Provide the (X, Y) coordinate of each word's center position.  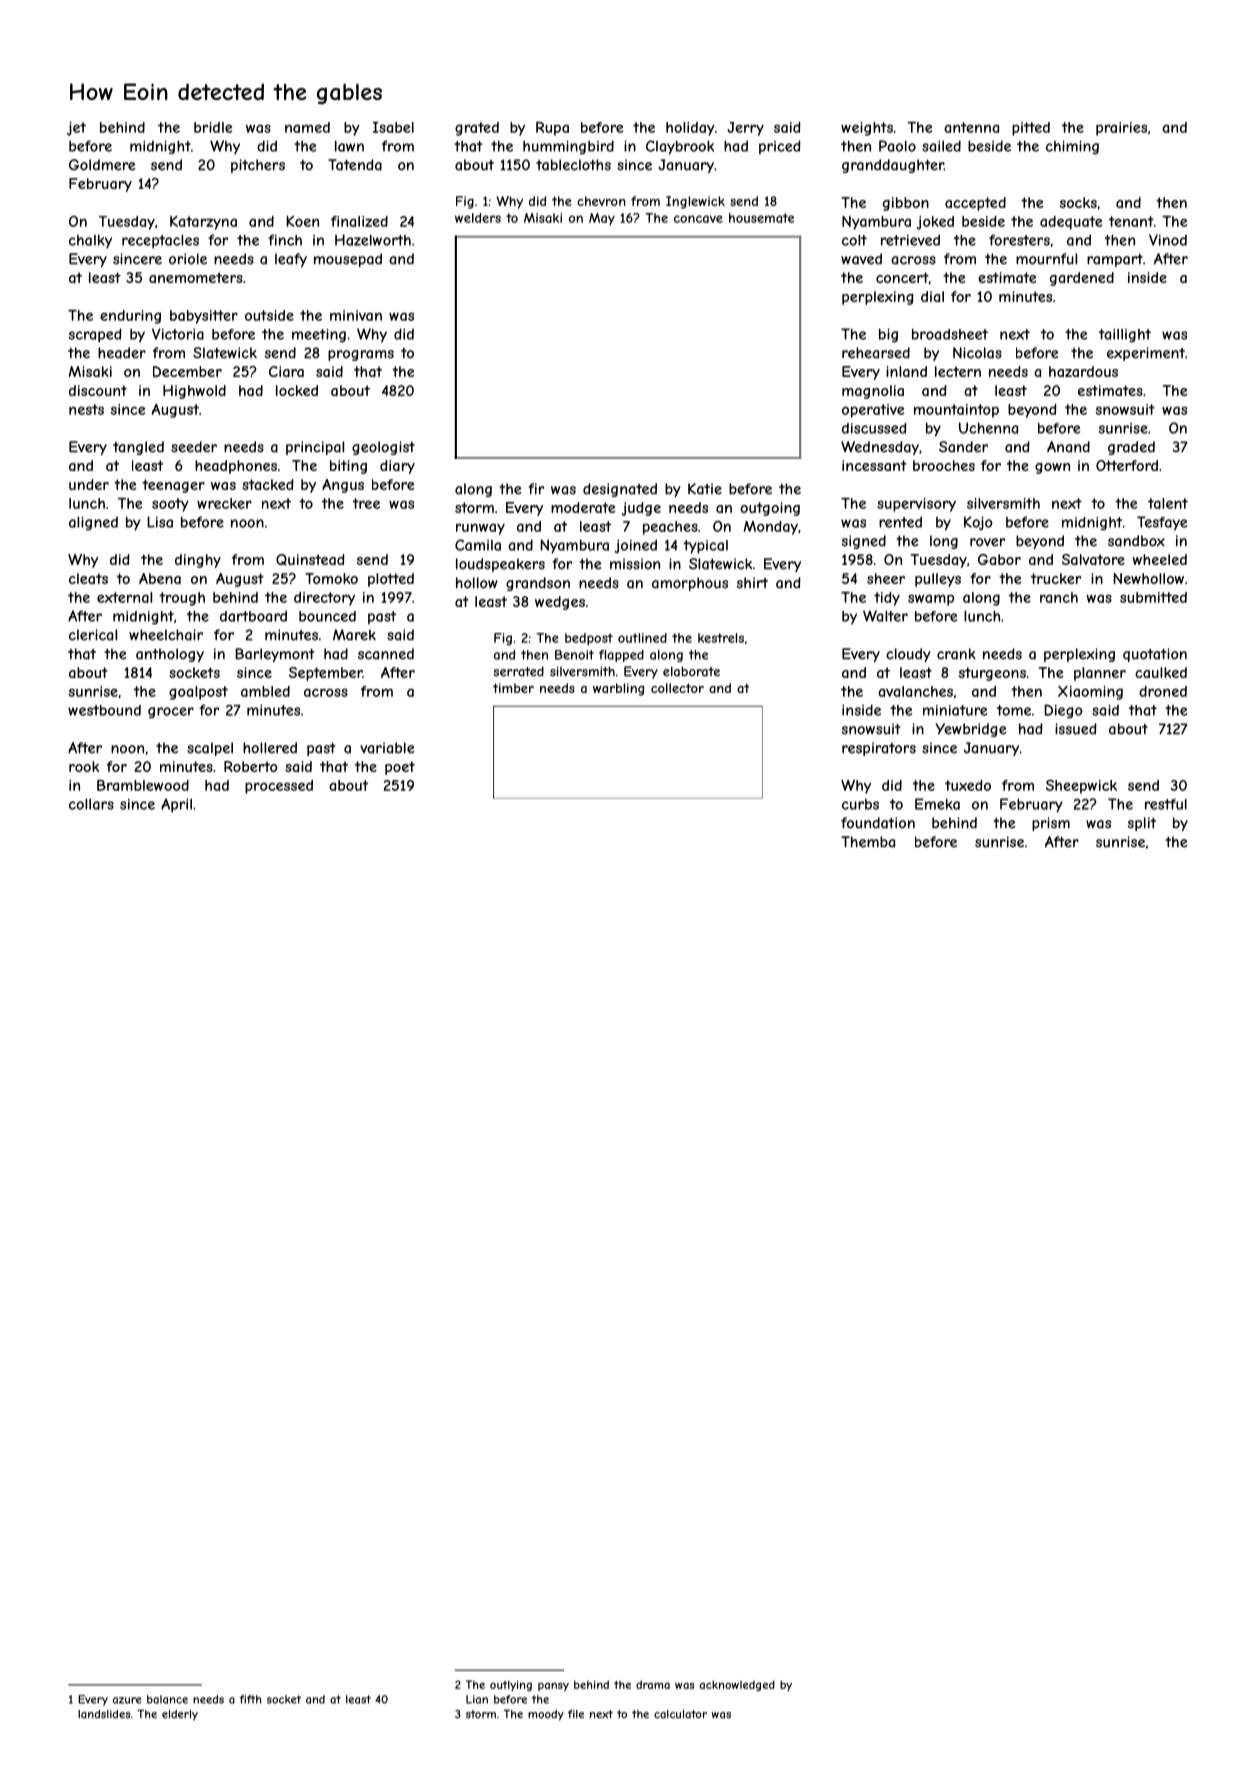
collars (91, 804)
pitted (1031, 129)
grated (477, 129)
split (1142, 824)
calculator (680, 1714)
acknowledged (737, 1685)
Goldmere (102, 165)
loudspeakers (500, 565)
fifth (250, 1699)
